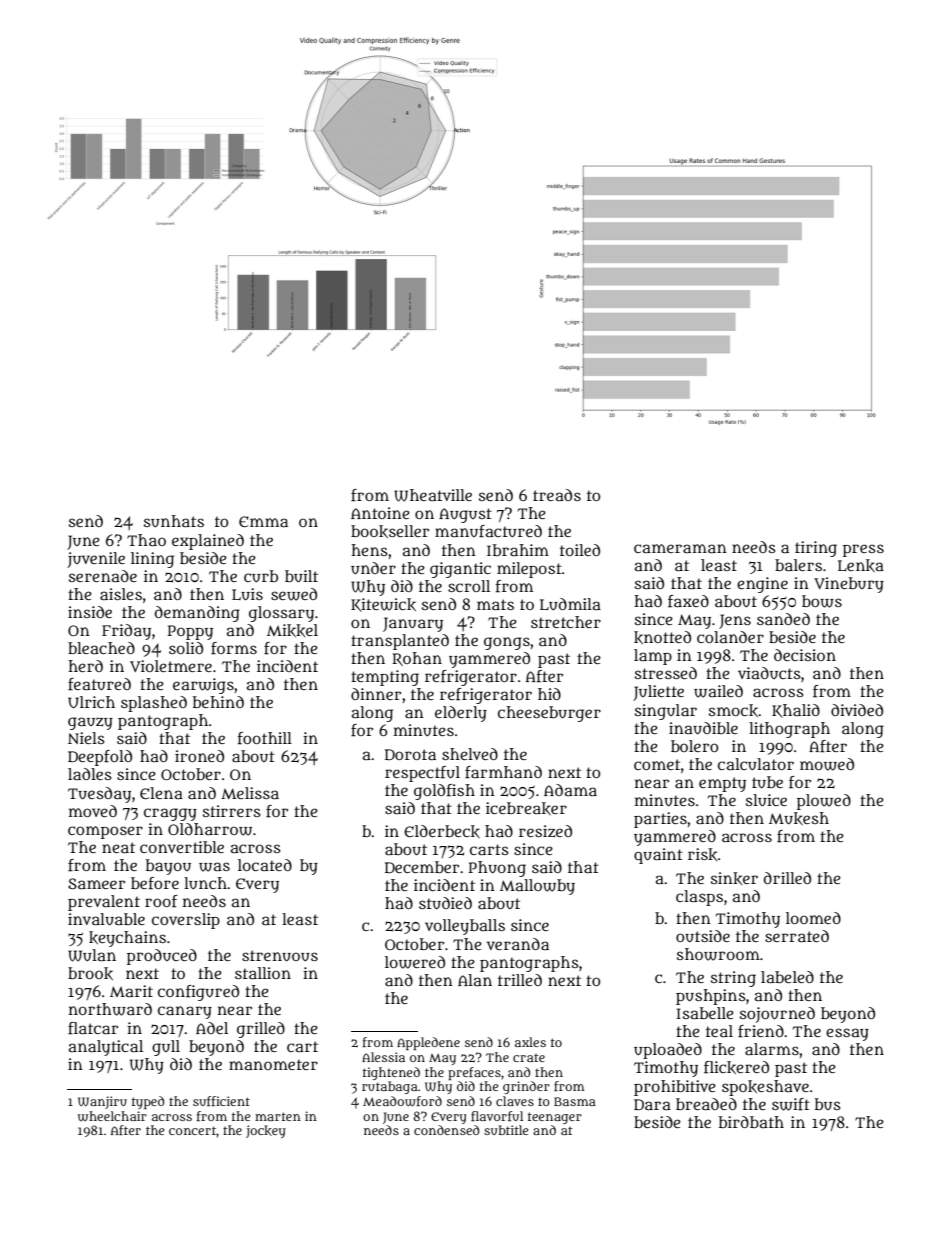 This document has width=952, height=1233. What do you see at coordinates (263, 521) in the document?
I see `Emma` at bounding box center [263, 521].
